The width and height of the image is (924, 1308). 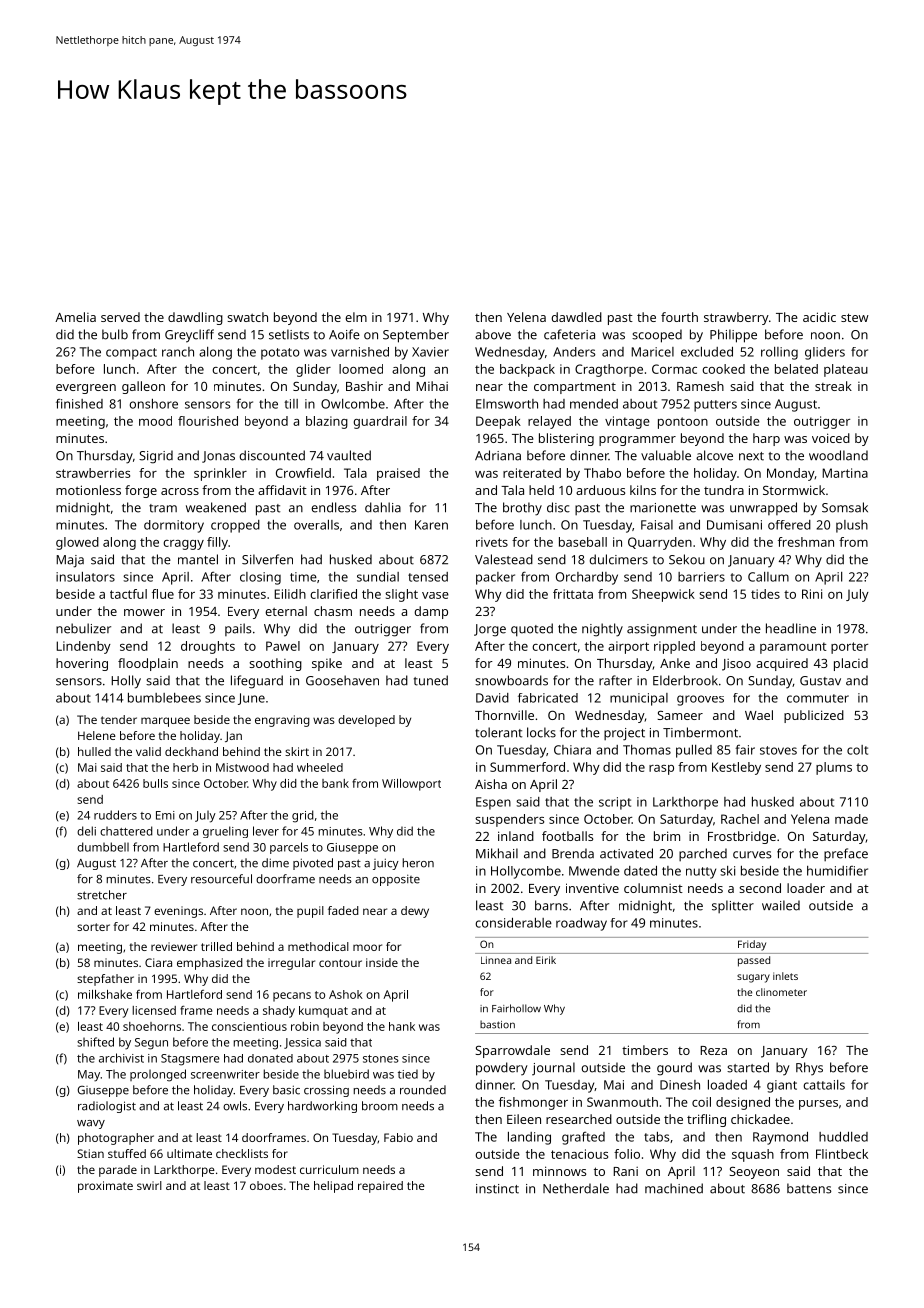 I want to click on bumblebees, so click(x=164, y=698).
